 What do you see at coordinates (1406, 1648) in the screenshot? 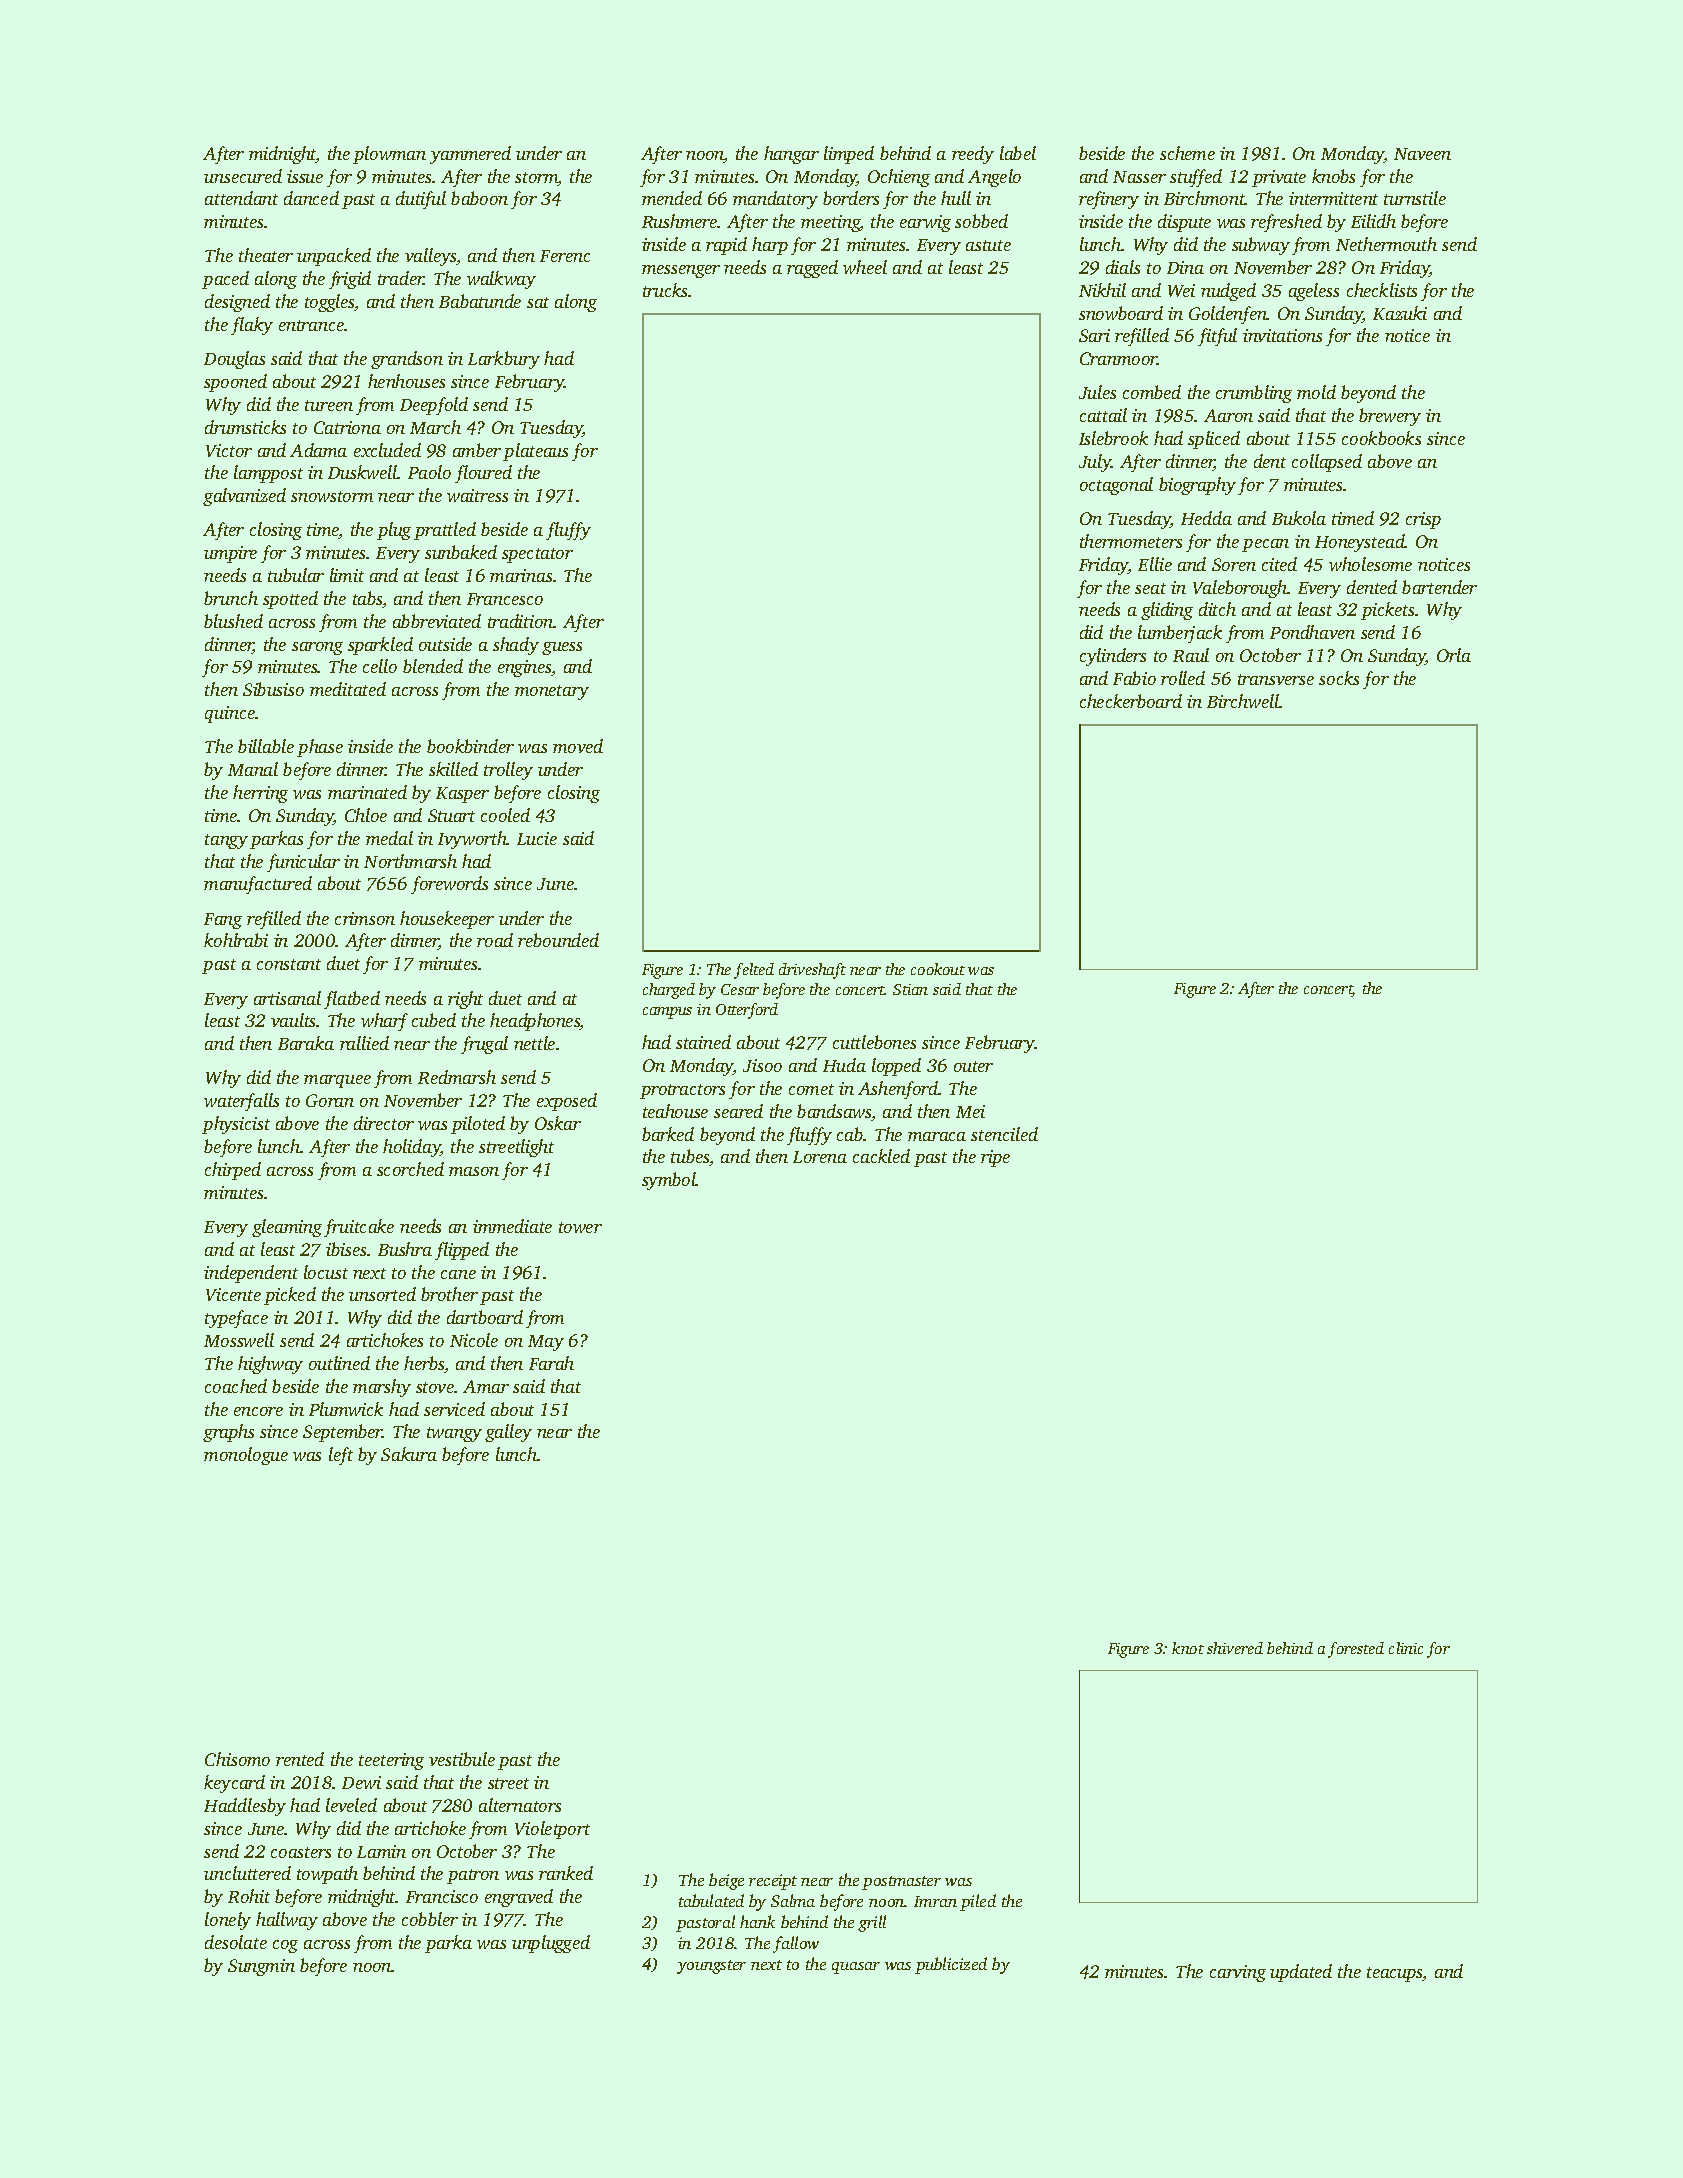
I see `clinic` at bounding box center [1406, 1648].
